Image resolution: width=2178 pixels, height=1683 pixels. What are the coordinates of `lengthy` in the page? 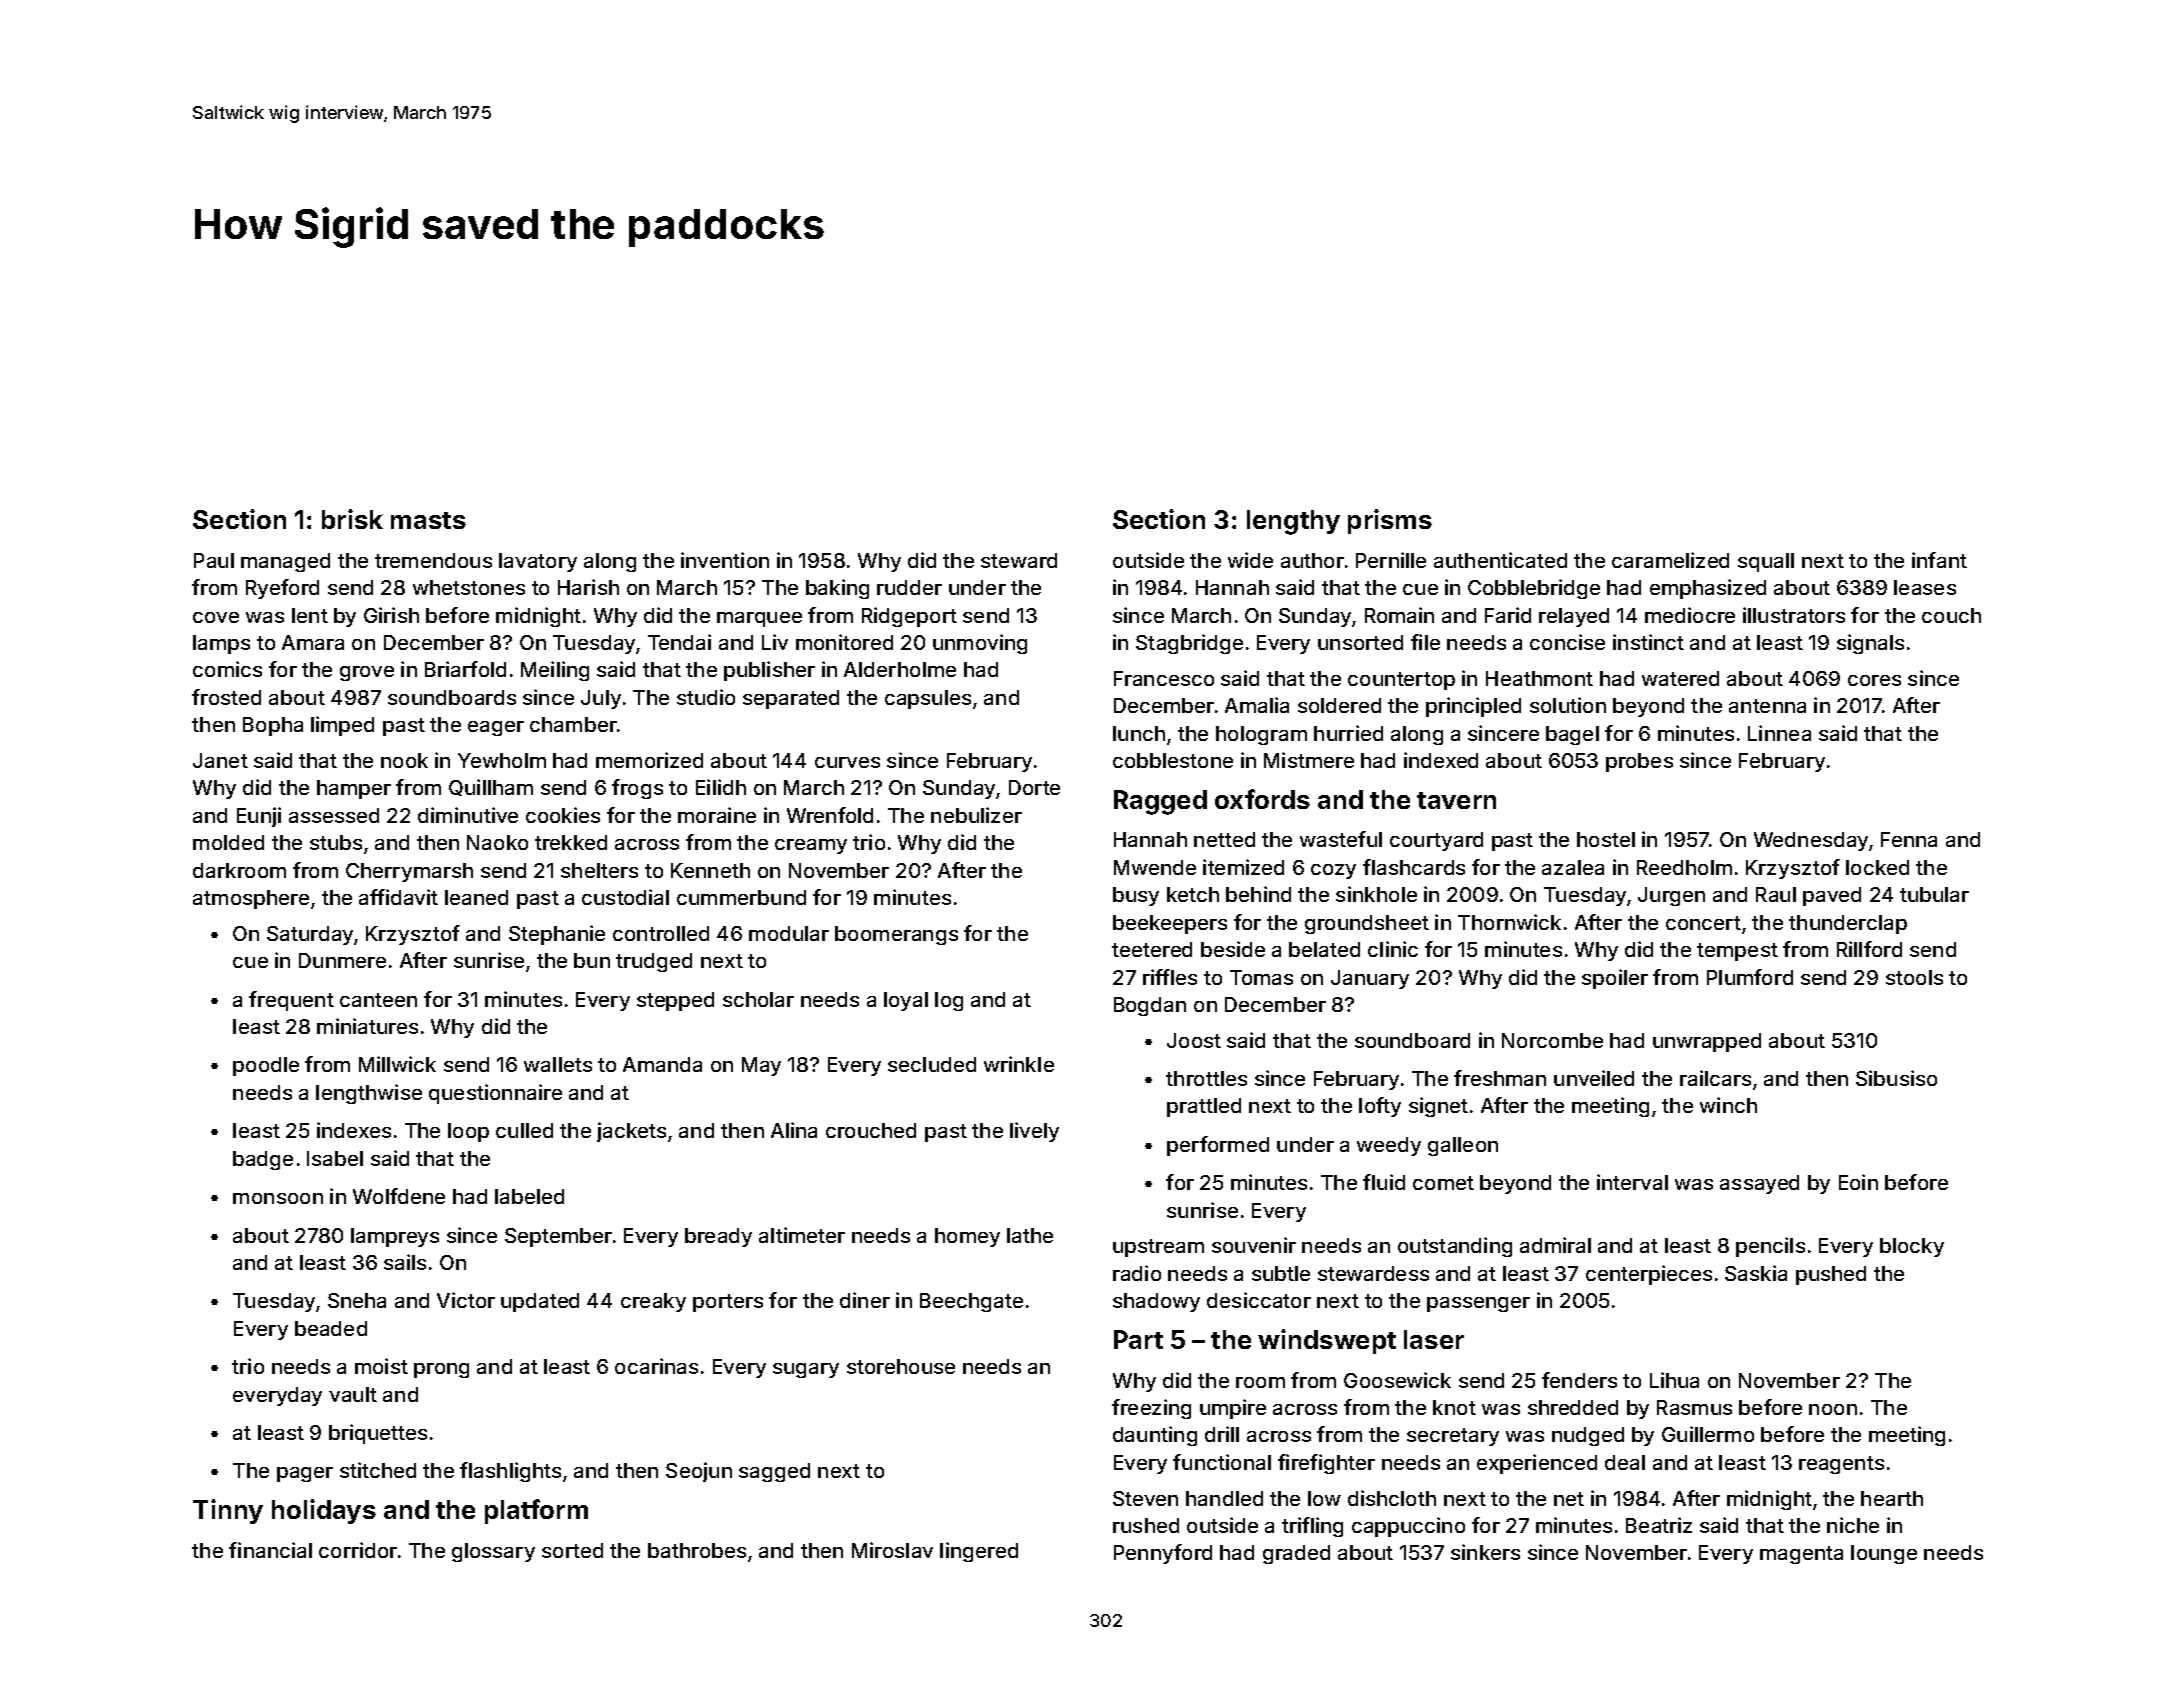 It's located at (1293, 522).
